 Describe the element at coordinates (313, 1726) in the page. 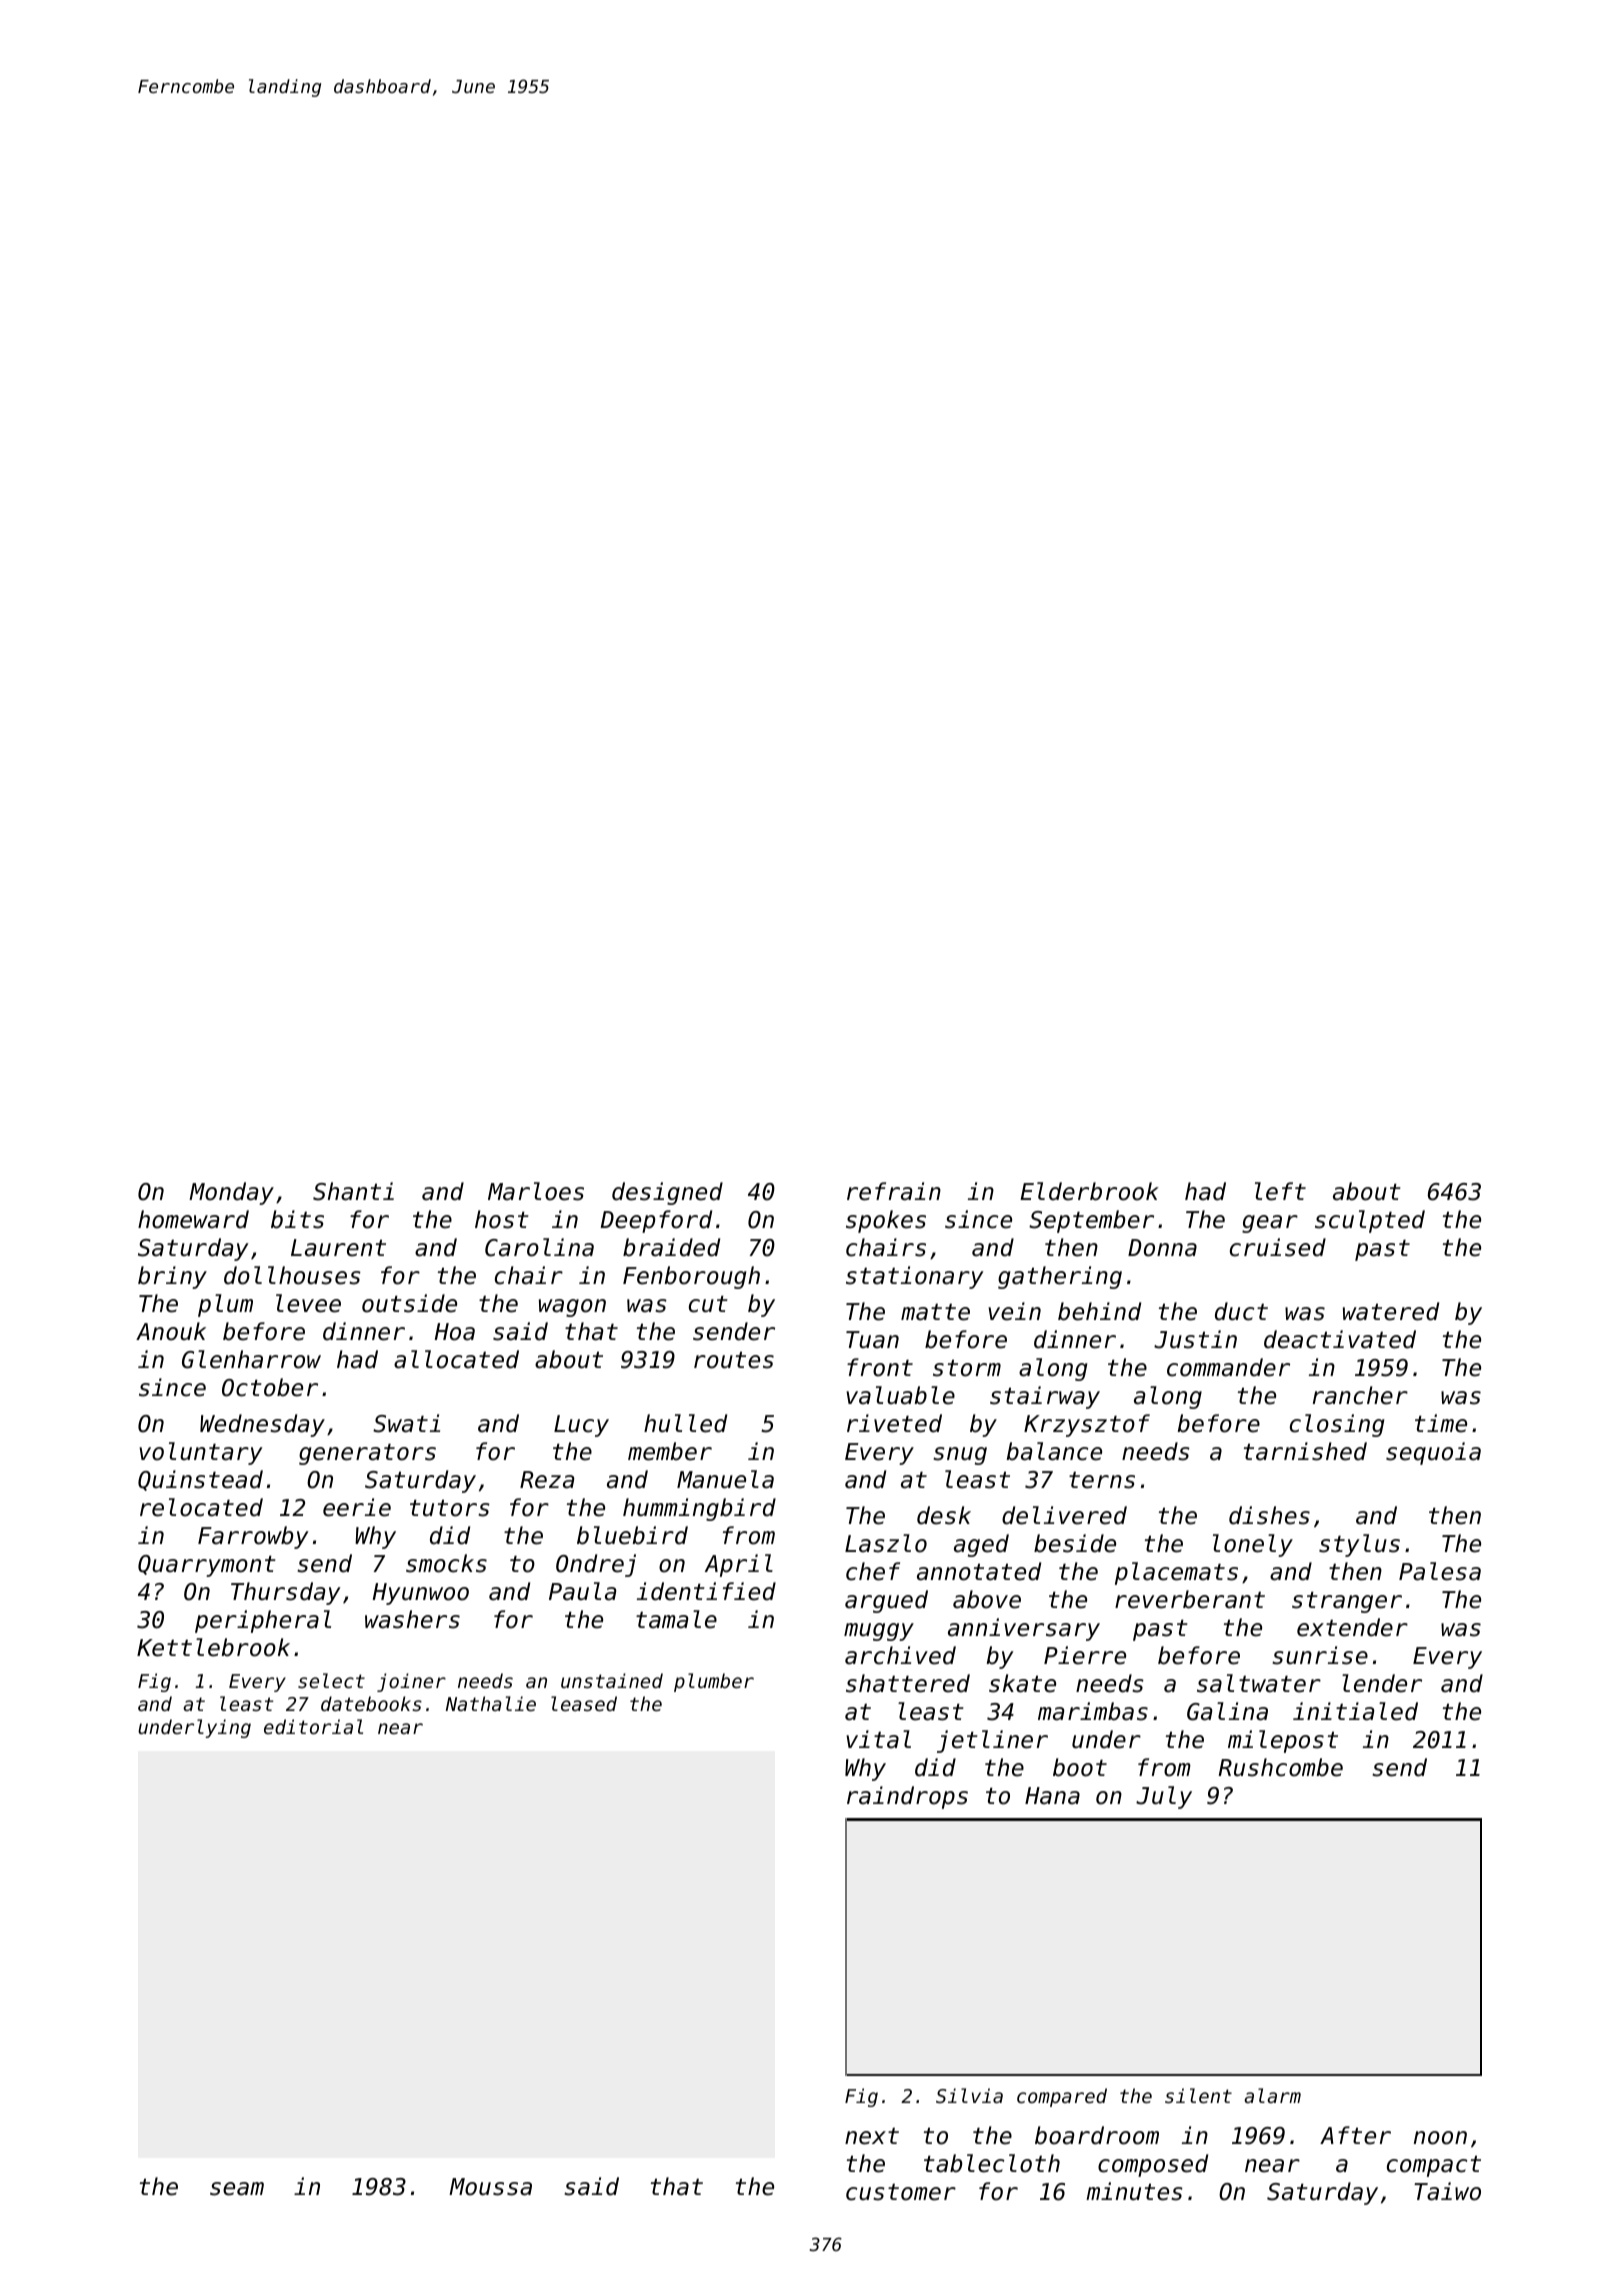

I see `editorial` at that location.
